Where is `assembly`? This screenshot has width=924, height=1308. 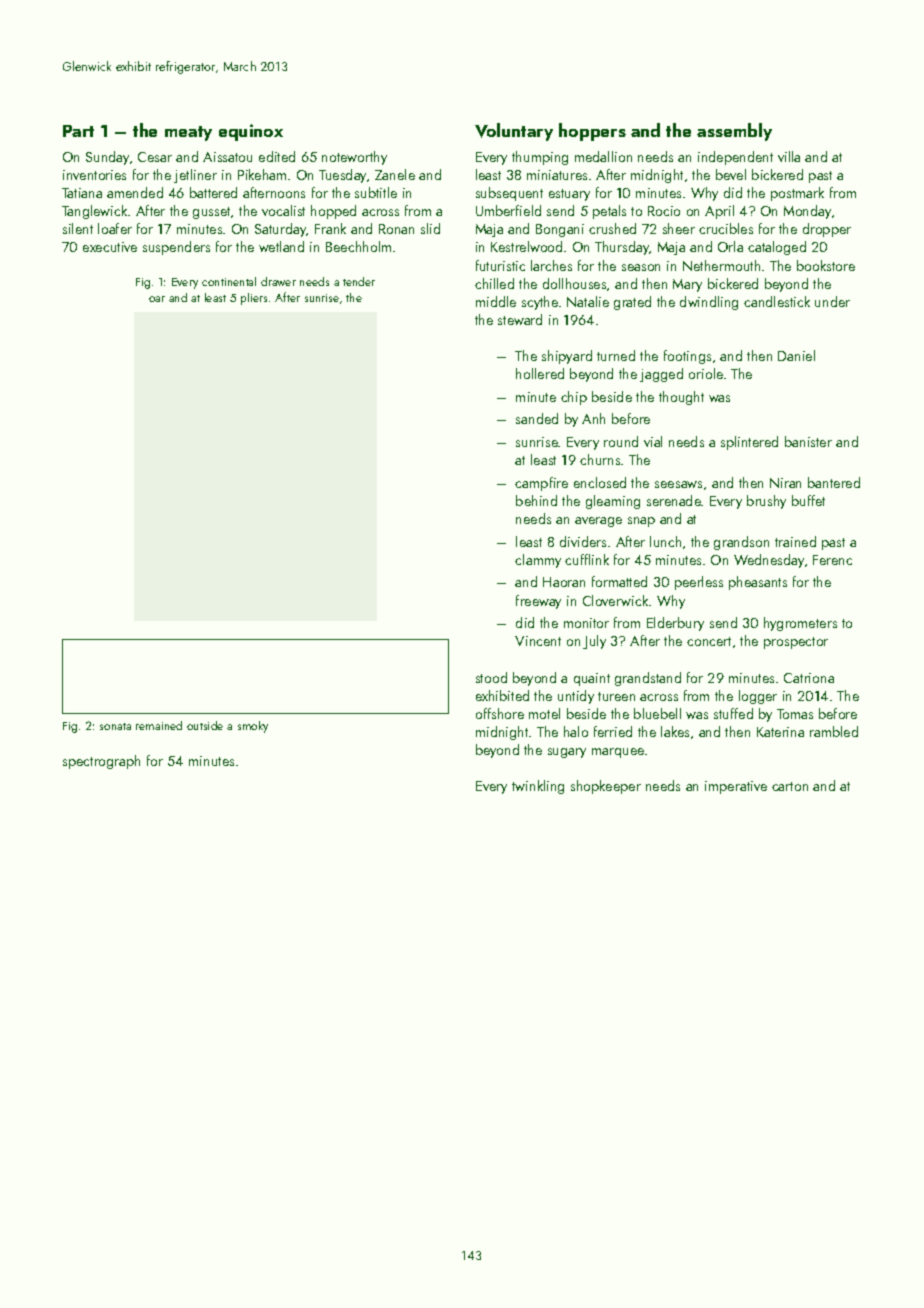 assembly is located at coordinates (734, 132).
